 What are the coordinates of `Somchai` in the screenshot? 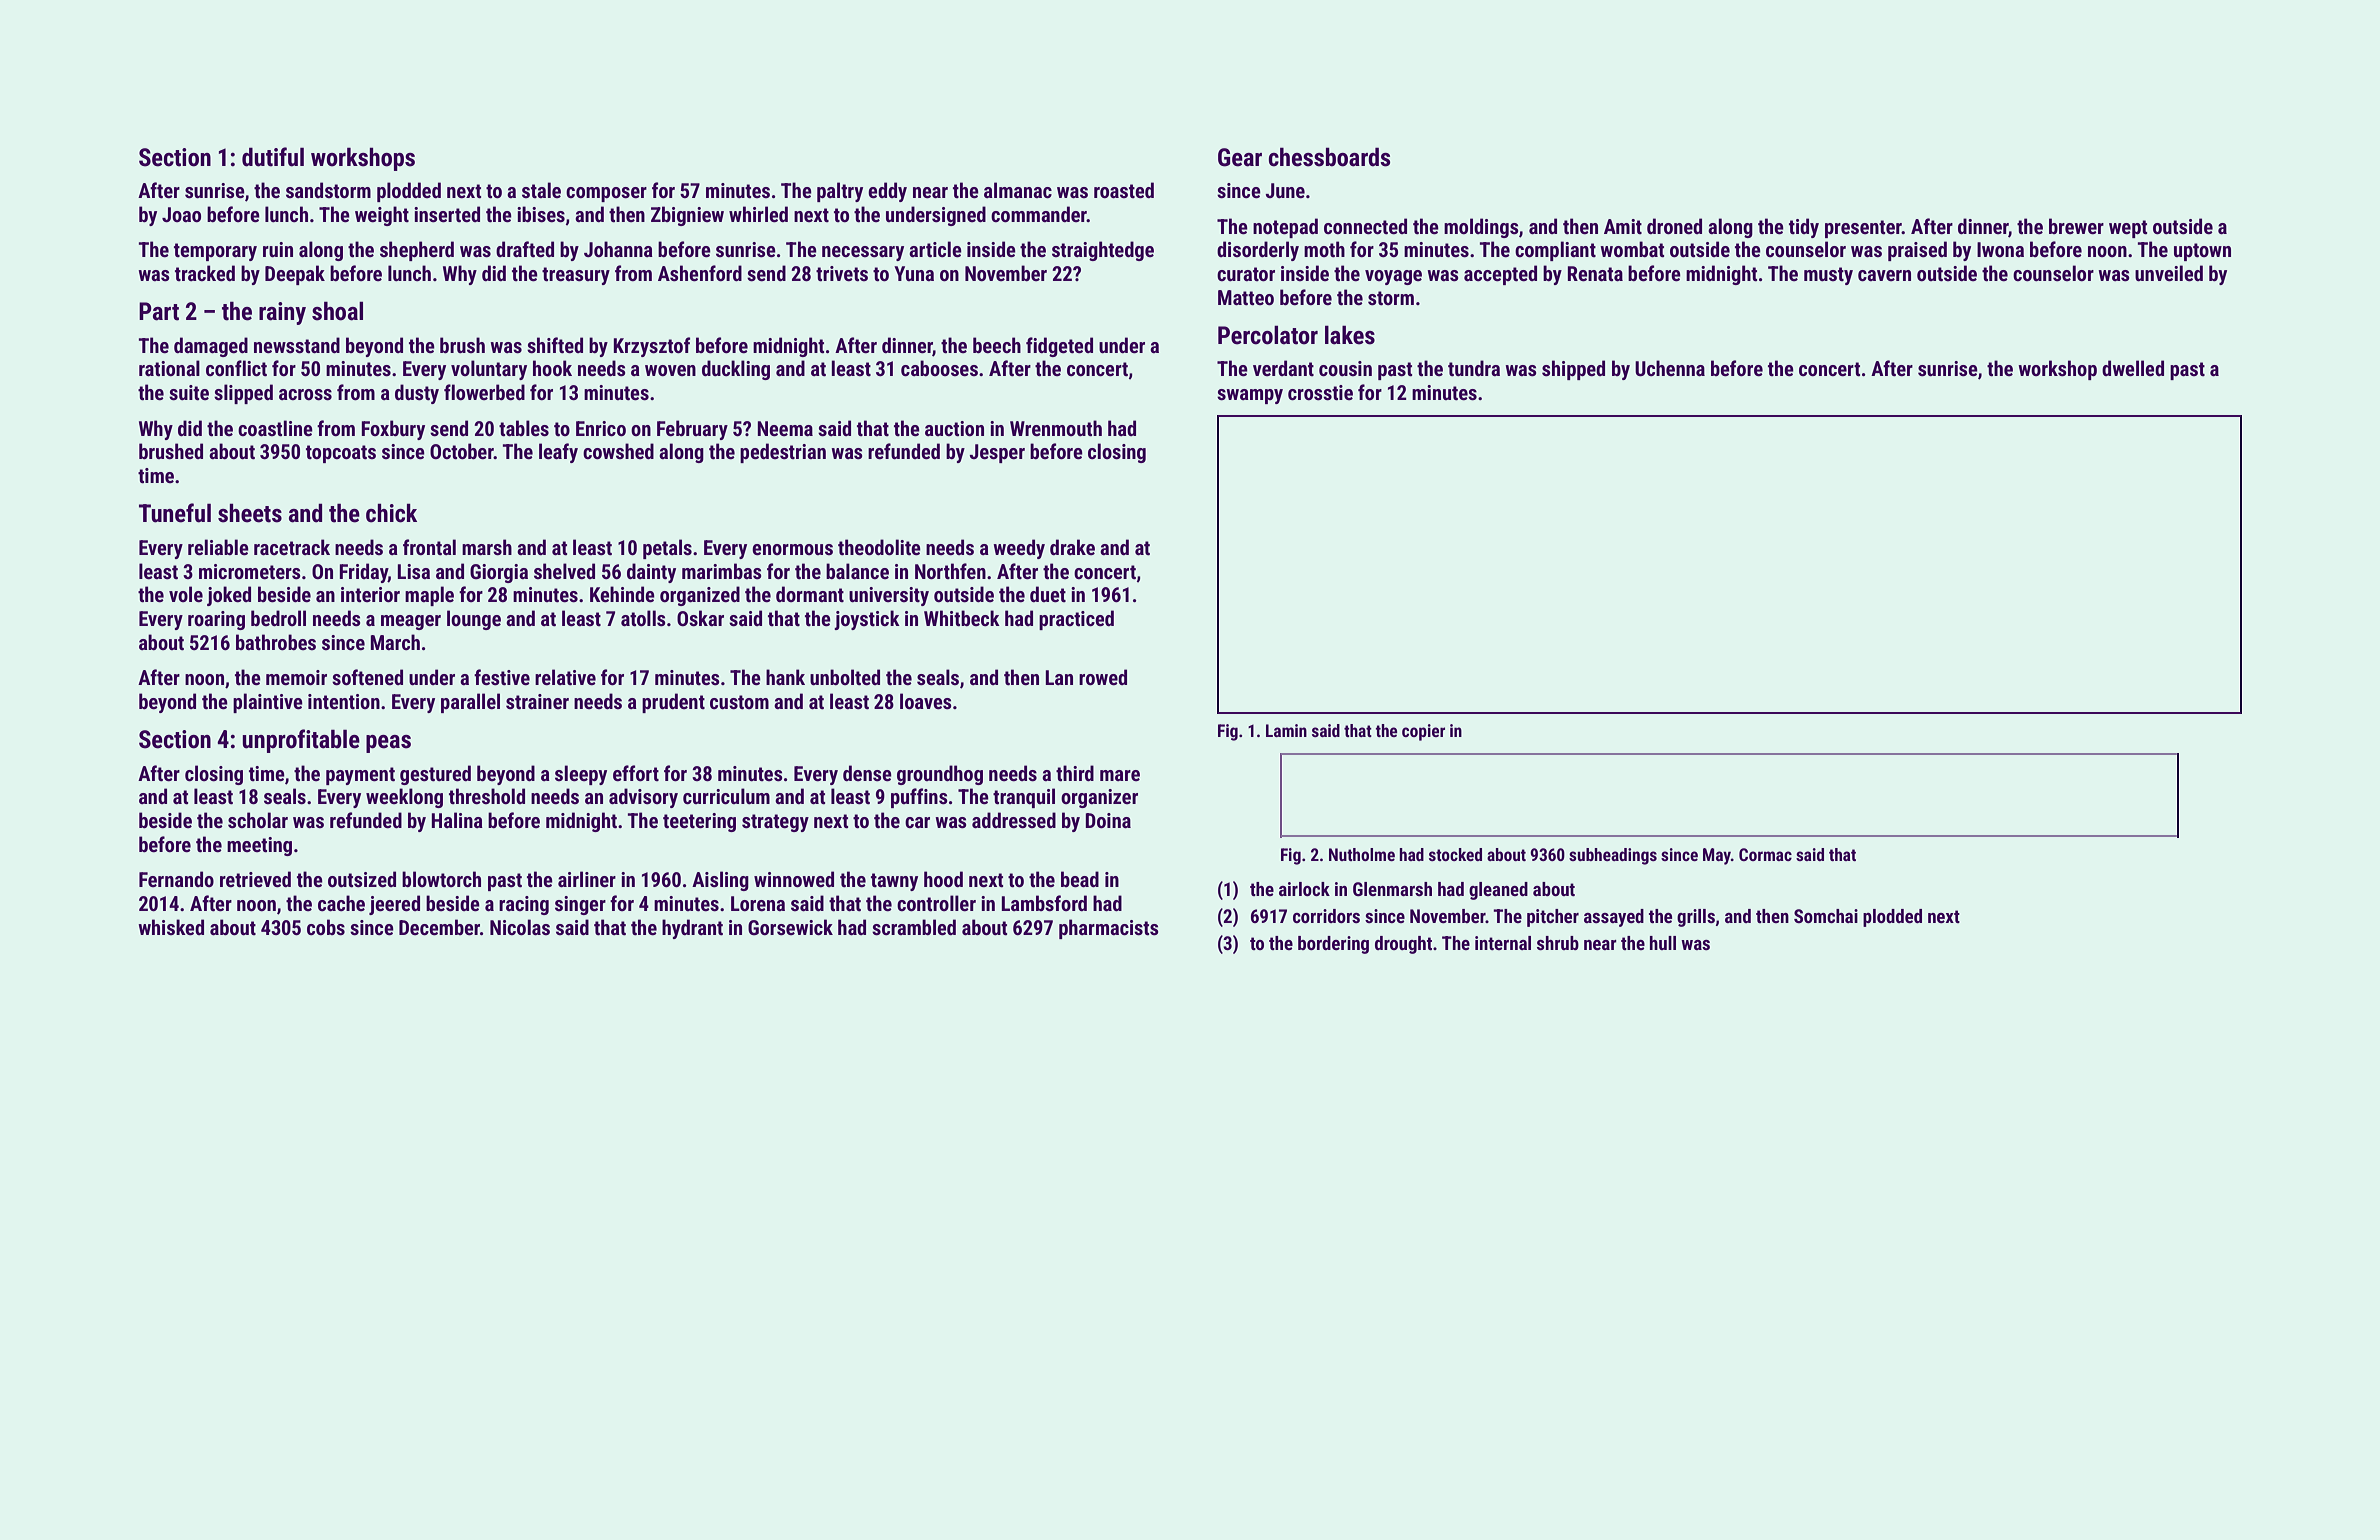 It's located at (1826, 916).
